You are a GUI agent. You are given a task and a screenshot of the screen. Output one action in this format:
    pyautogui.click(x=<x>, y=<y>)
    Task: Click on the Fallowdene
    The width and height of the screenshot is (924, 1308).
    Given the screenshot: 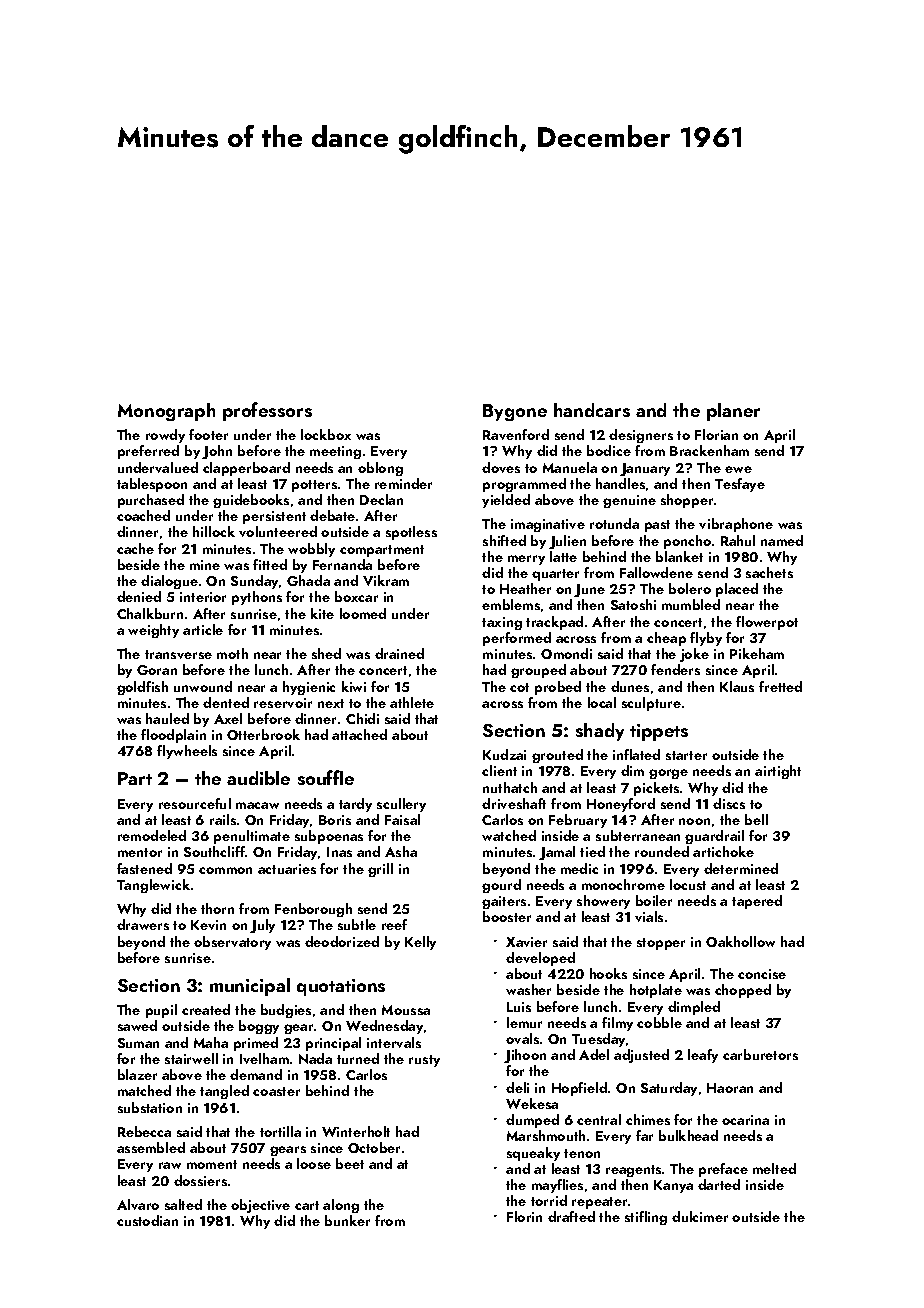 What is the action you would take?
    pyautogui.click(x=656, y=572)
